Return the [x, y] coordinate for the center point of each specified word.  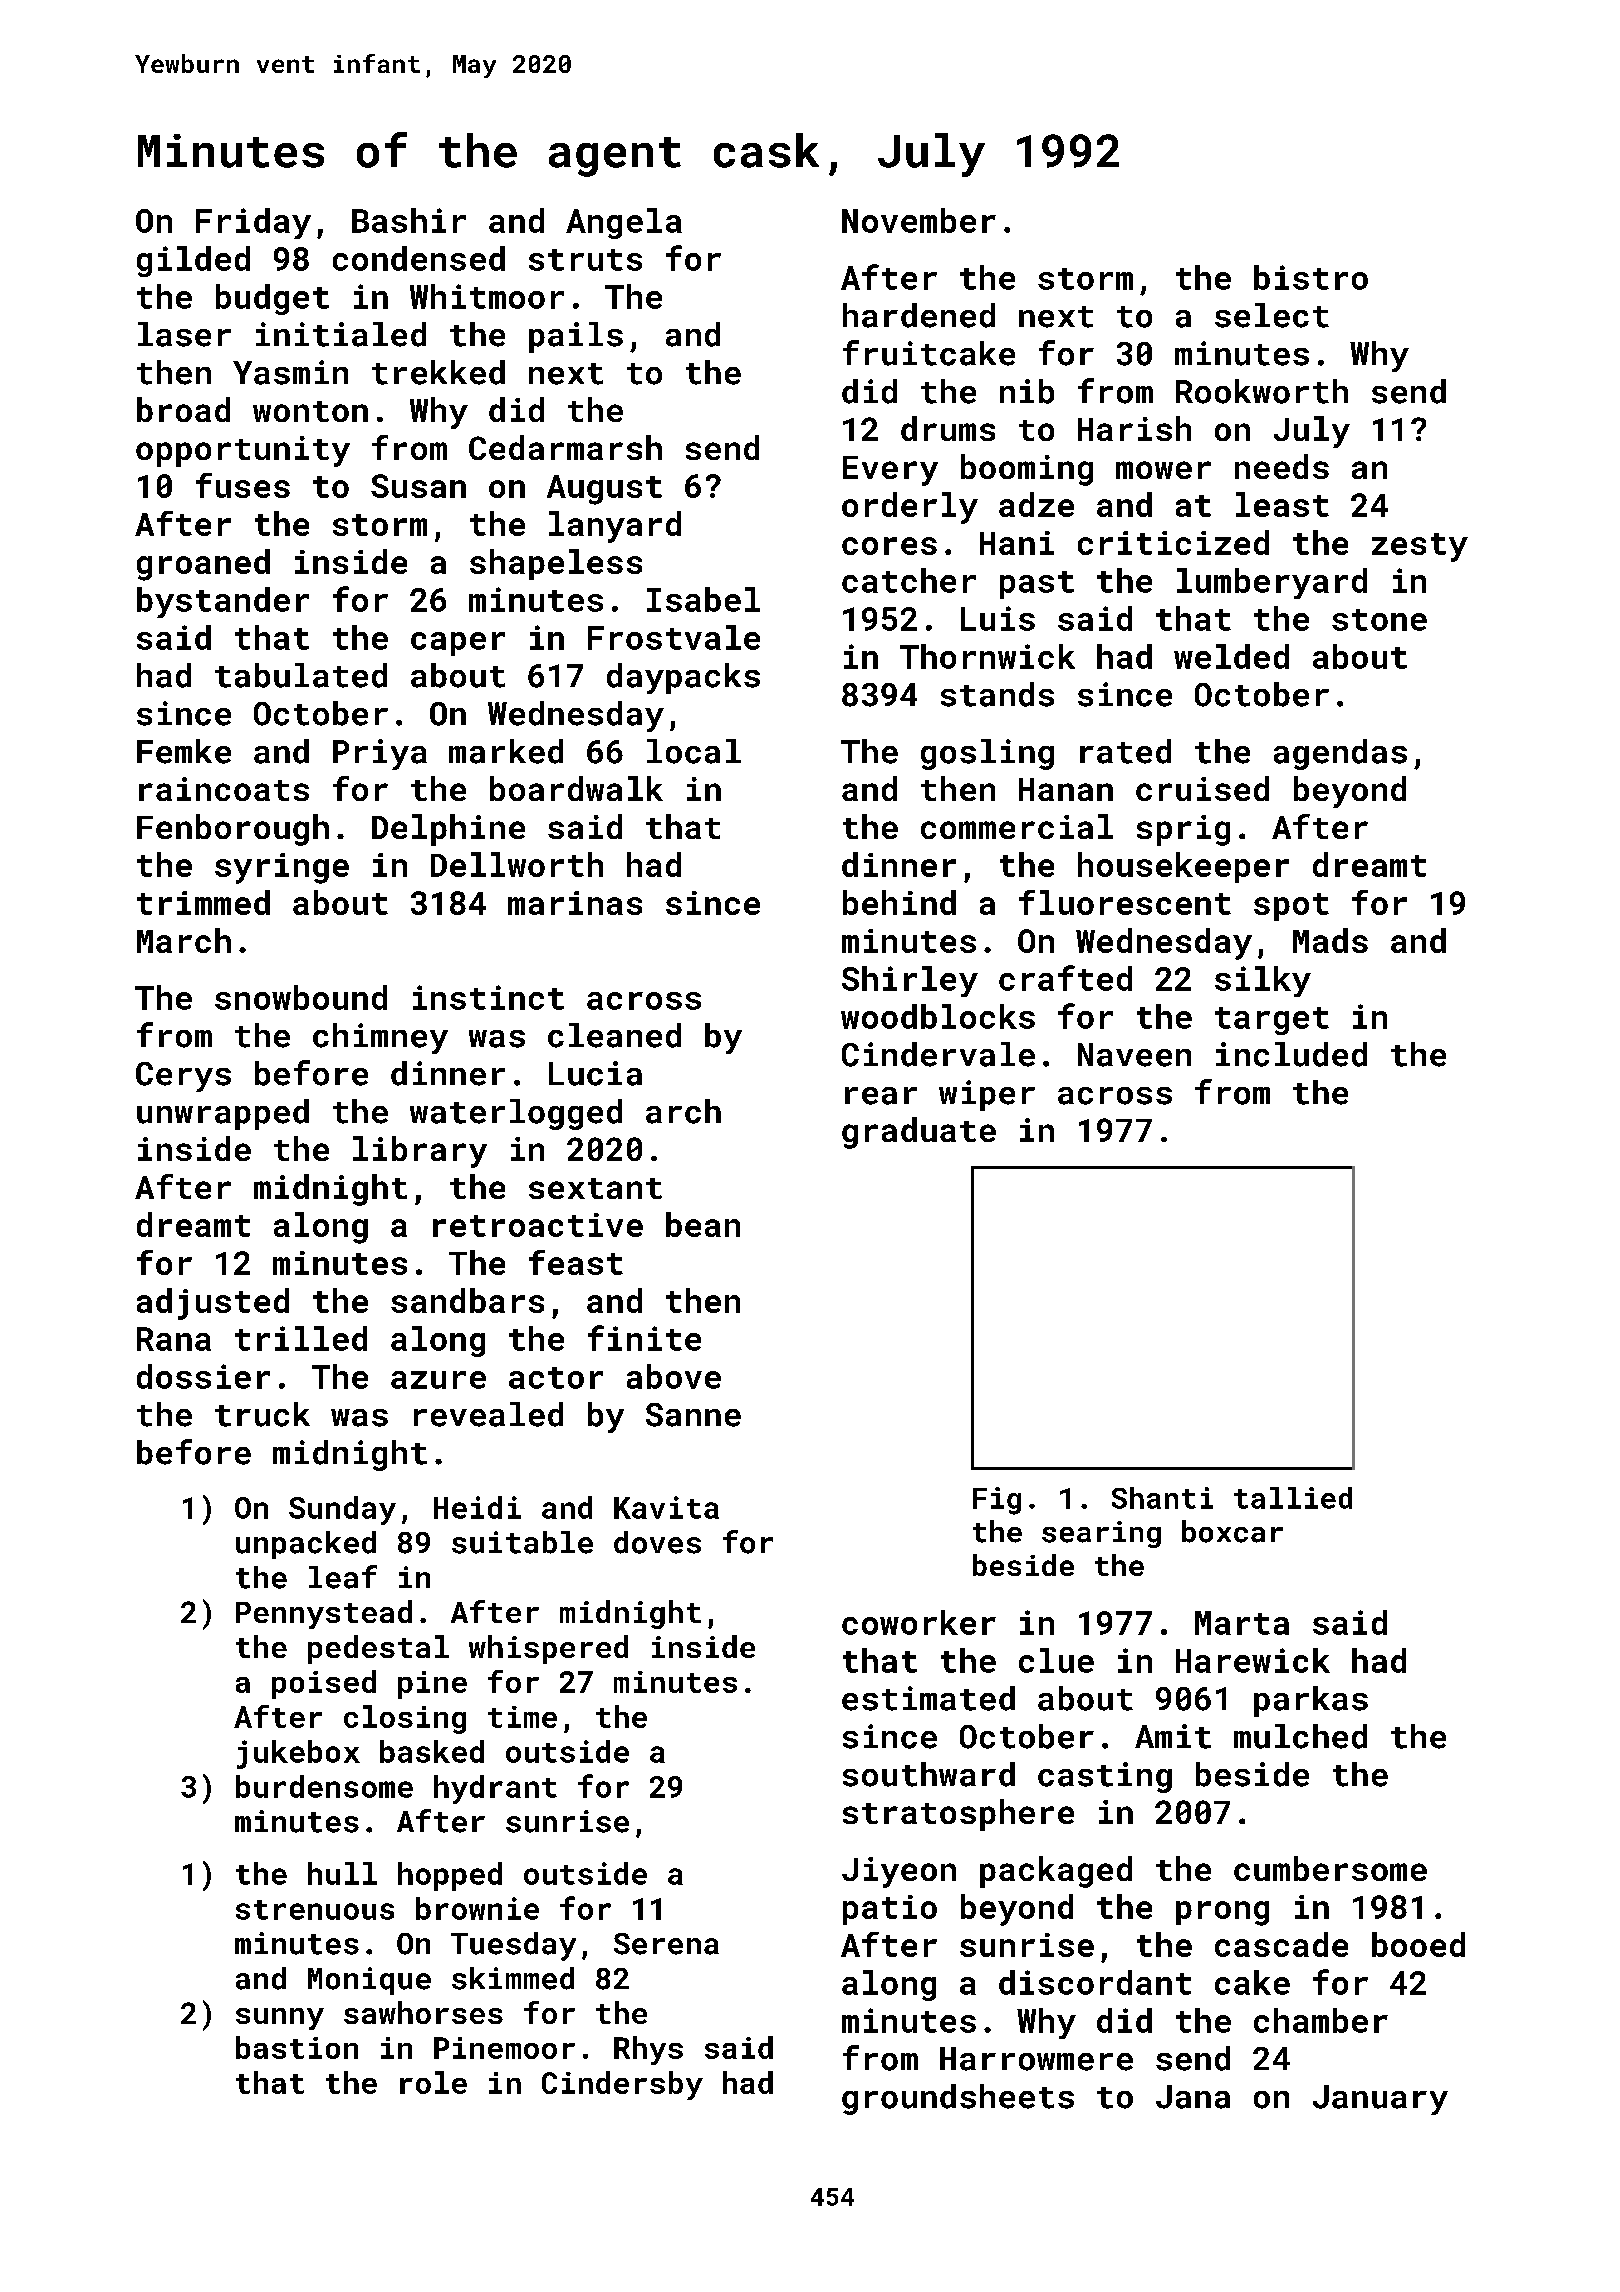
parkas [1311, 1701]
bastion [297, 2047]
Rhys [648, 2050]
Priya [380, 754]
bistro [1311, 277]
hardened [919, 315]
